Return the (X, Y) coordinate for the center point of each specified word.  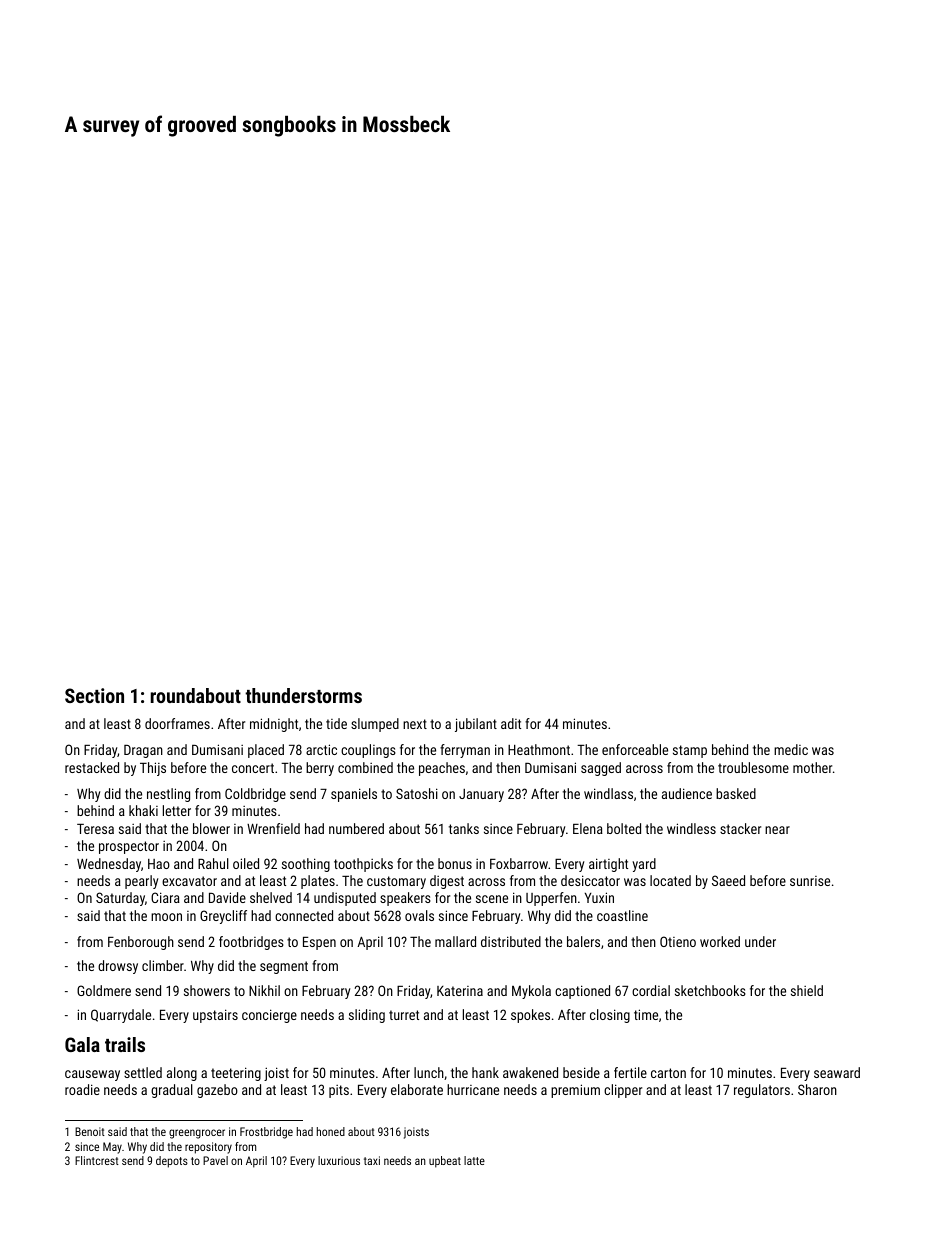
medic (791, 749)
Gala (82, 1044)
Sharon (817, 1089)
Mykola (531, 992)
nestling (168, 795)
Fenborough (141, 943)
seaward (837, 1072)
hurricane (473, 1089)
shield (807, 990)
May (112, 1148)
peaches (442, 769)
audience (687, 793)
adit (511, 723)
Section (94, 695)
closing (610, 1016)
